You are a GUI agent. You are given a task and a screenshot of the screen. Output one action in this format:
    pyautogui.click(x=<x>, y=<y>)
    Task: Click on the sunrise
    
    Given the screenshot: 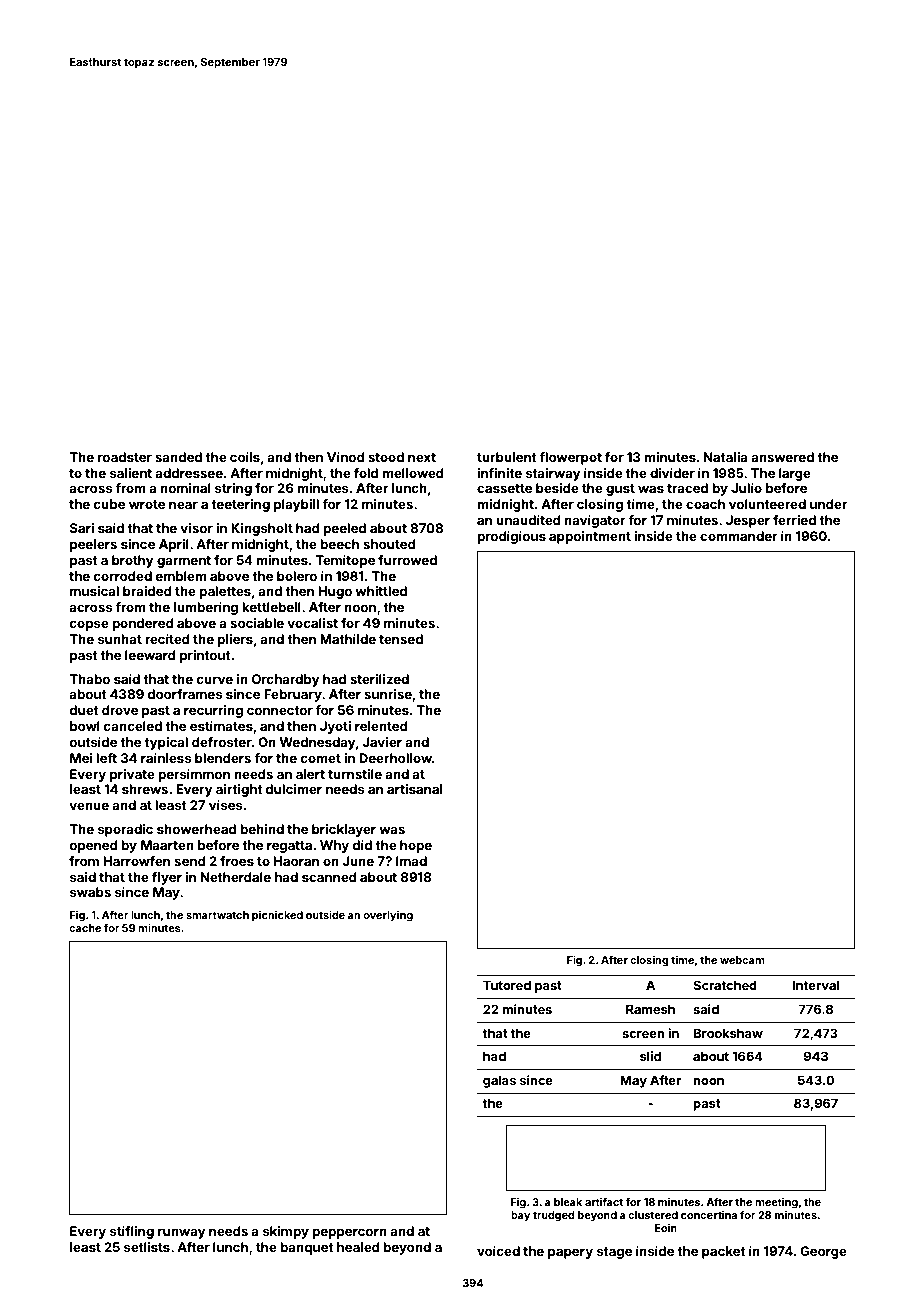 What is the action you would take?
    pyautogui.click(x=388, y=694)
